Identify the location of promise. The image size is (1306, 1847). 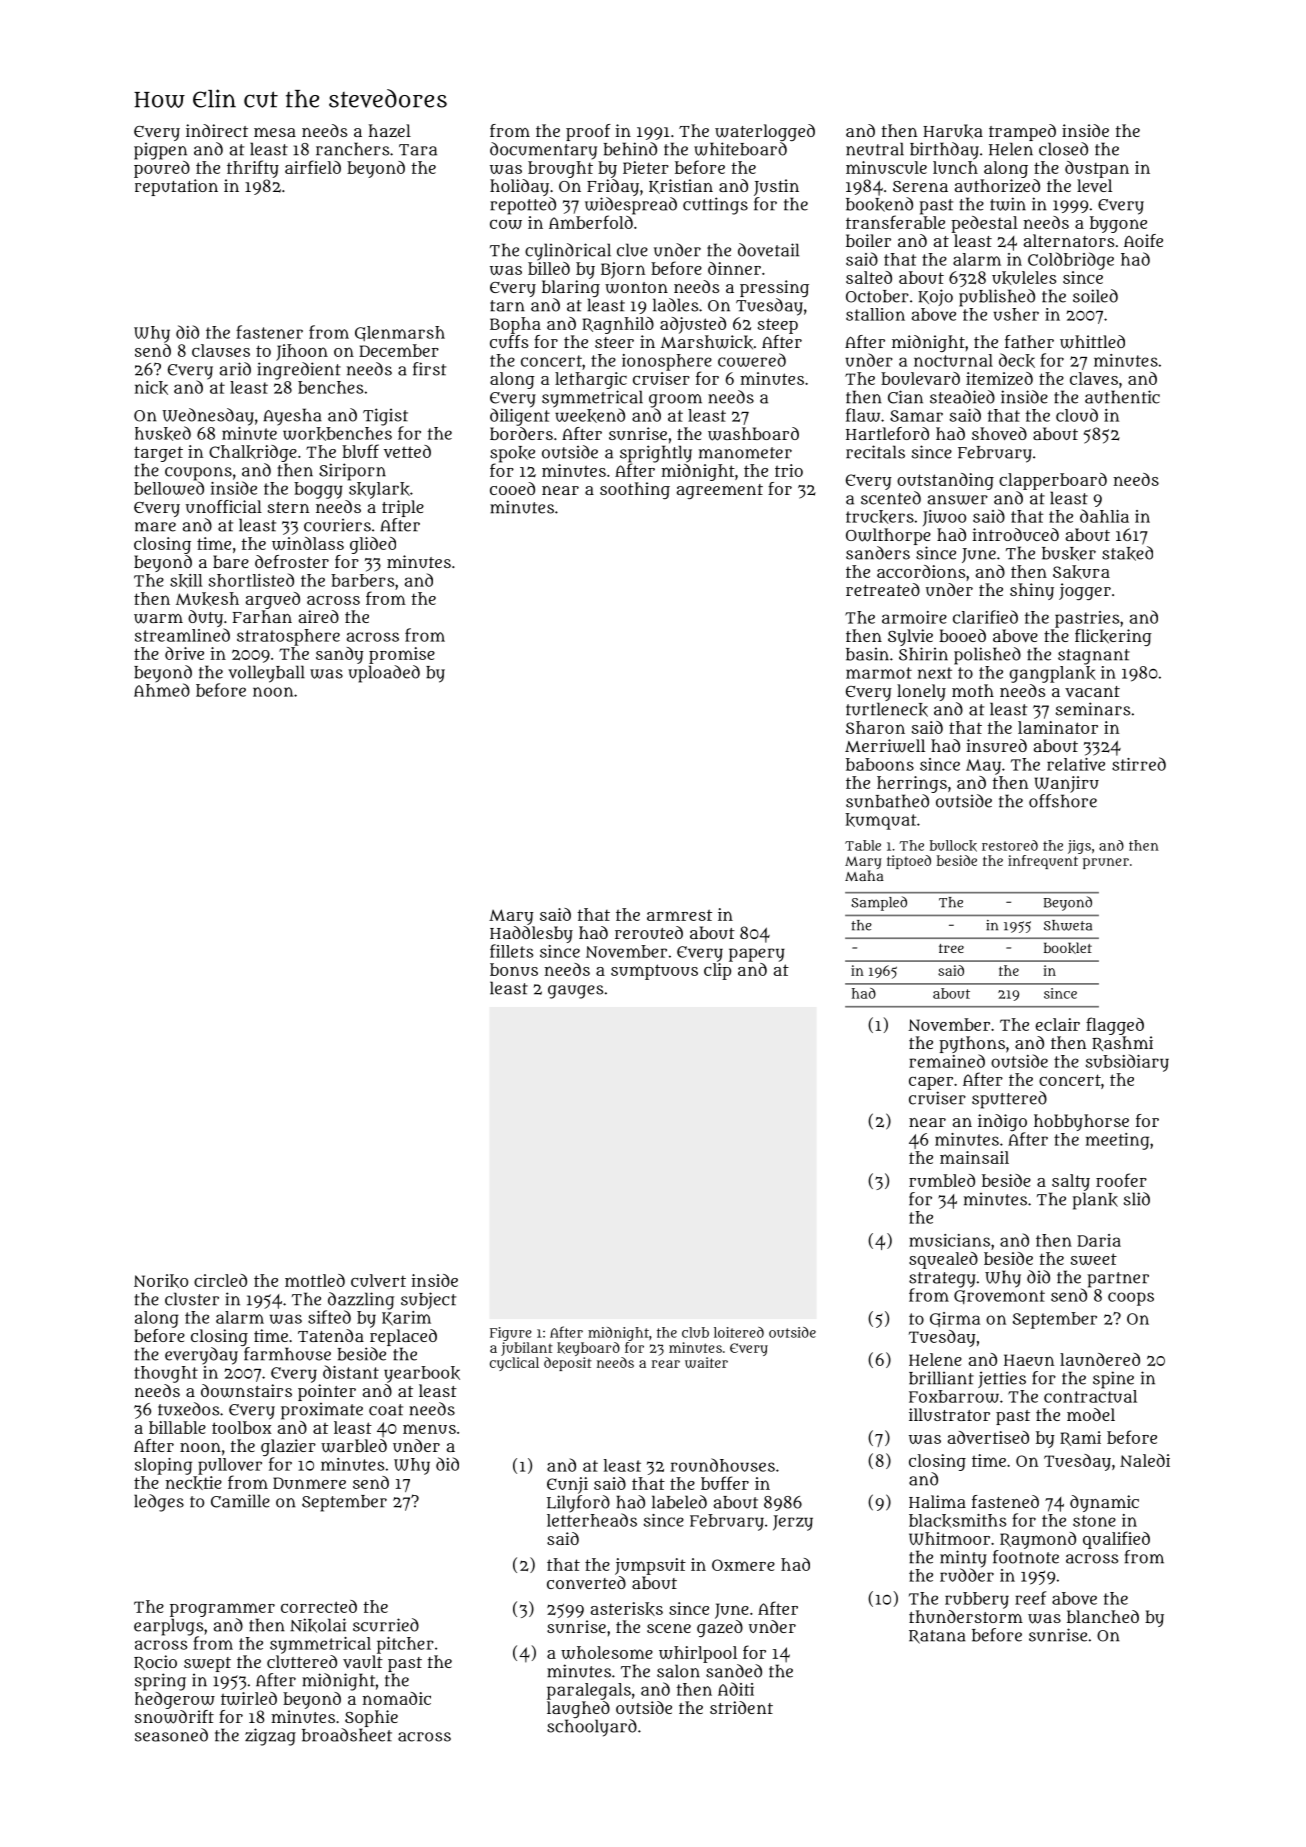
(402, 655).
